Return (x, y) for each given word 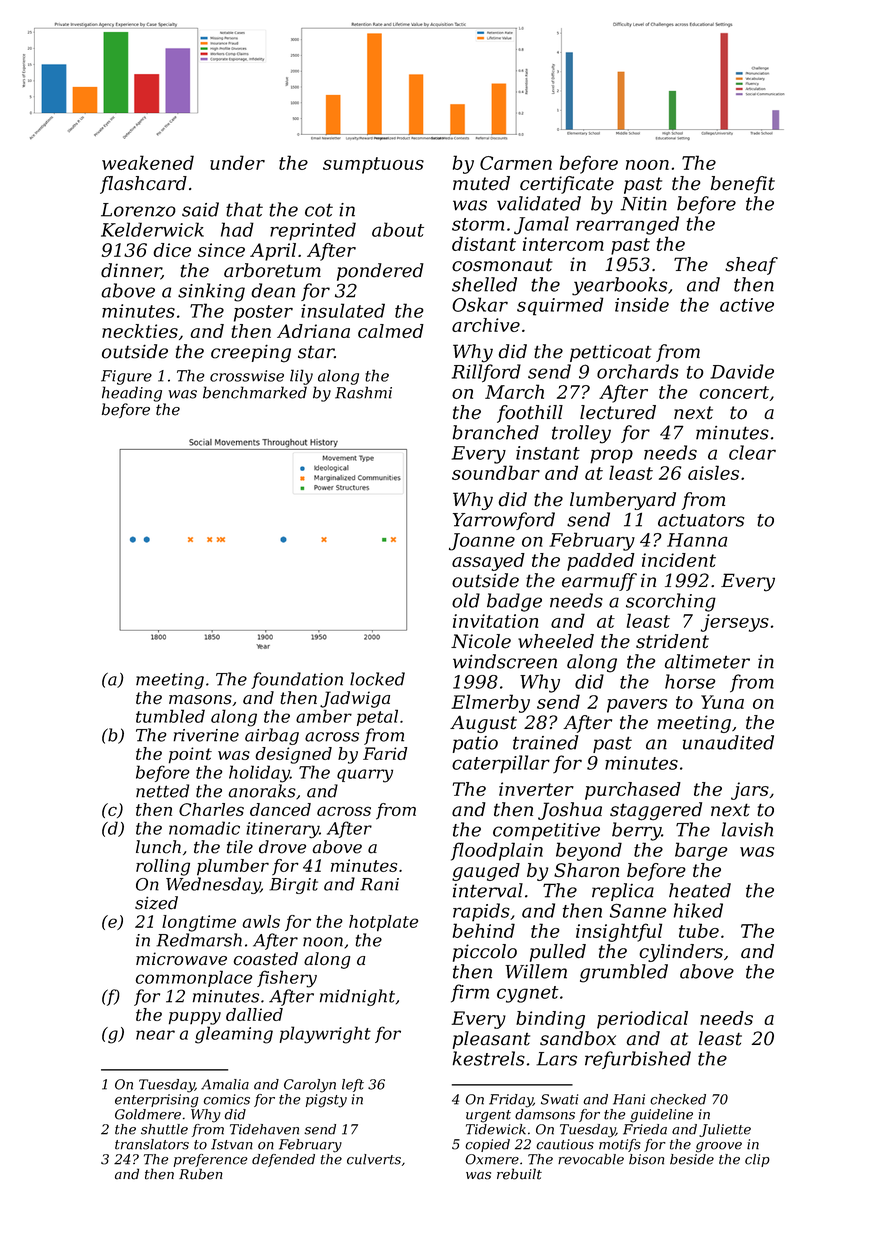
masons (200, 700)
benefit (743, 185)
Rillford (486, 373)
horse (690, 681)
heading (132, 394)
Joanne (482, 542)
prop (611, 456)
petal (377, 717)
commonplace (194, 978)
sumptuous (373, 165)
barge (701, 851)
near (155, 1035)
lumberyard (623, 501)
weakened (148, 162)
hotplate (383, 923)
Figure (126, 377)
